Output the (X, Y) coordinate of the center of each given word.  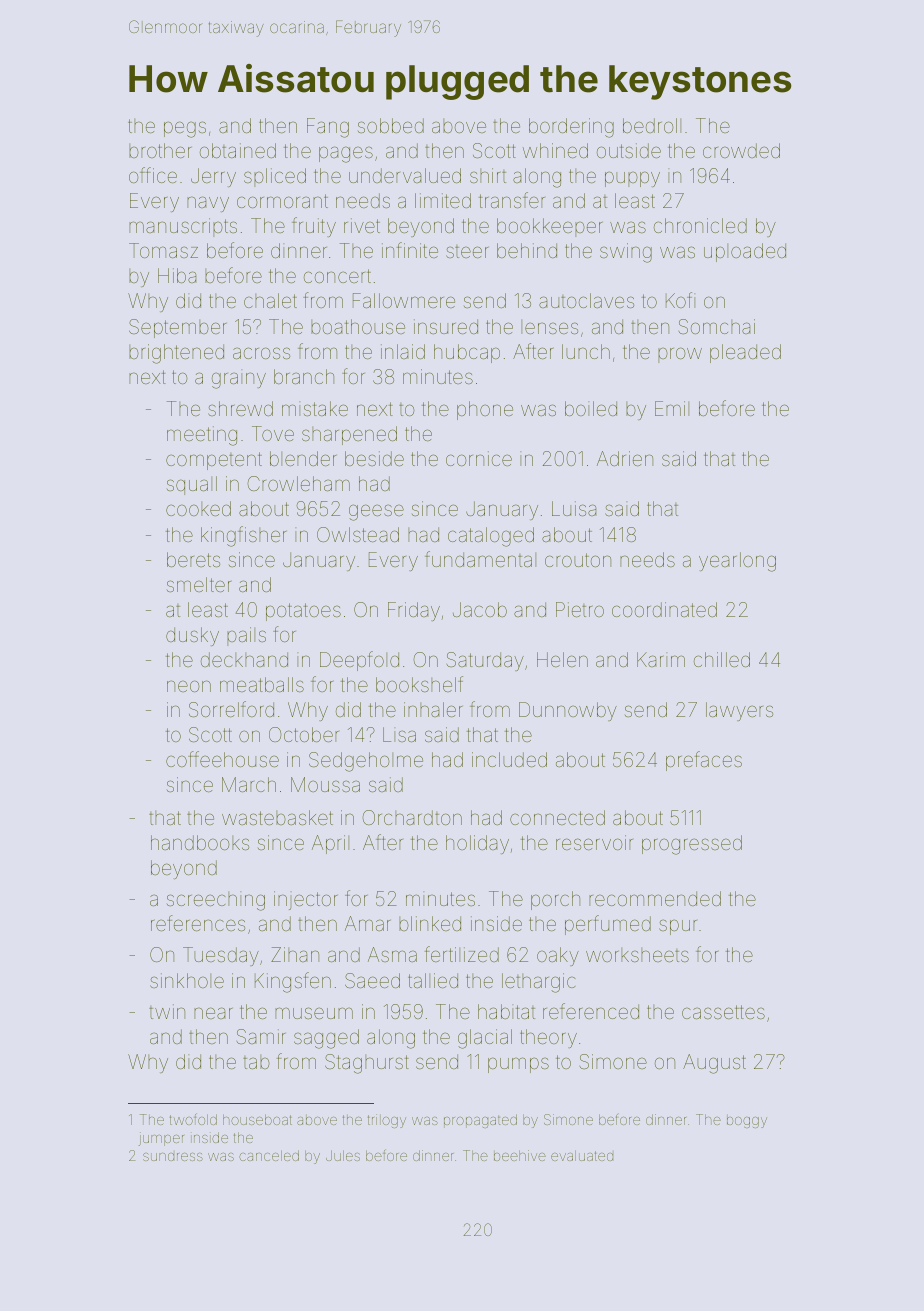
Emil (672, 408)
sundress (173, 1157)
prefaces (704, 761)
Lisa (399, 734)
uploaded (745, 252)
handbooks (200, 842)
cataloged (491, 537)
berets (193, 559)
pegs (185, 129)
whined (555, 150)
